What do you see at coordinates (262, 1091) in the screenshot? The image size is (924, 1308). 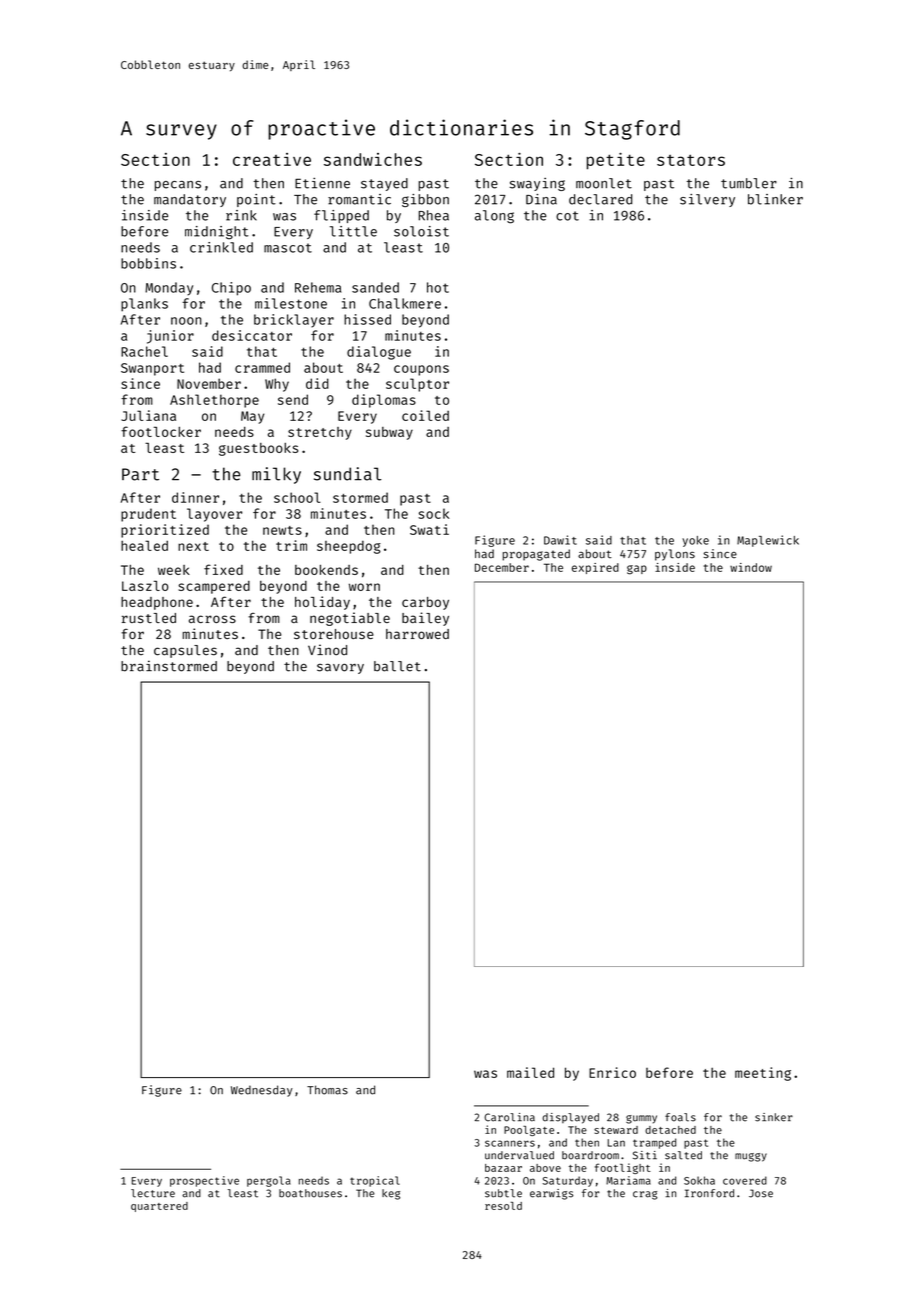 I see `Wednesday` at bounding box center [262, 1091].
